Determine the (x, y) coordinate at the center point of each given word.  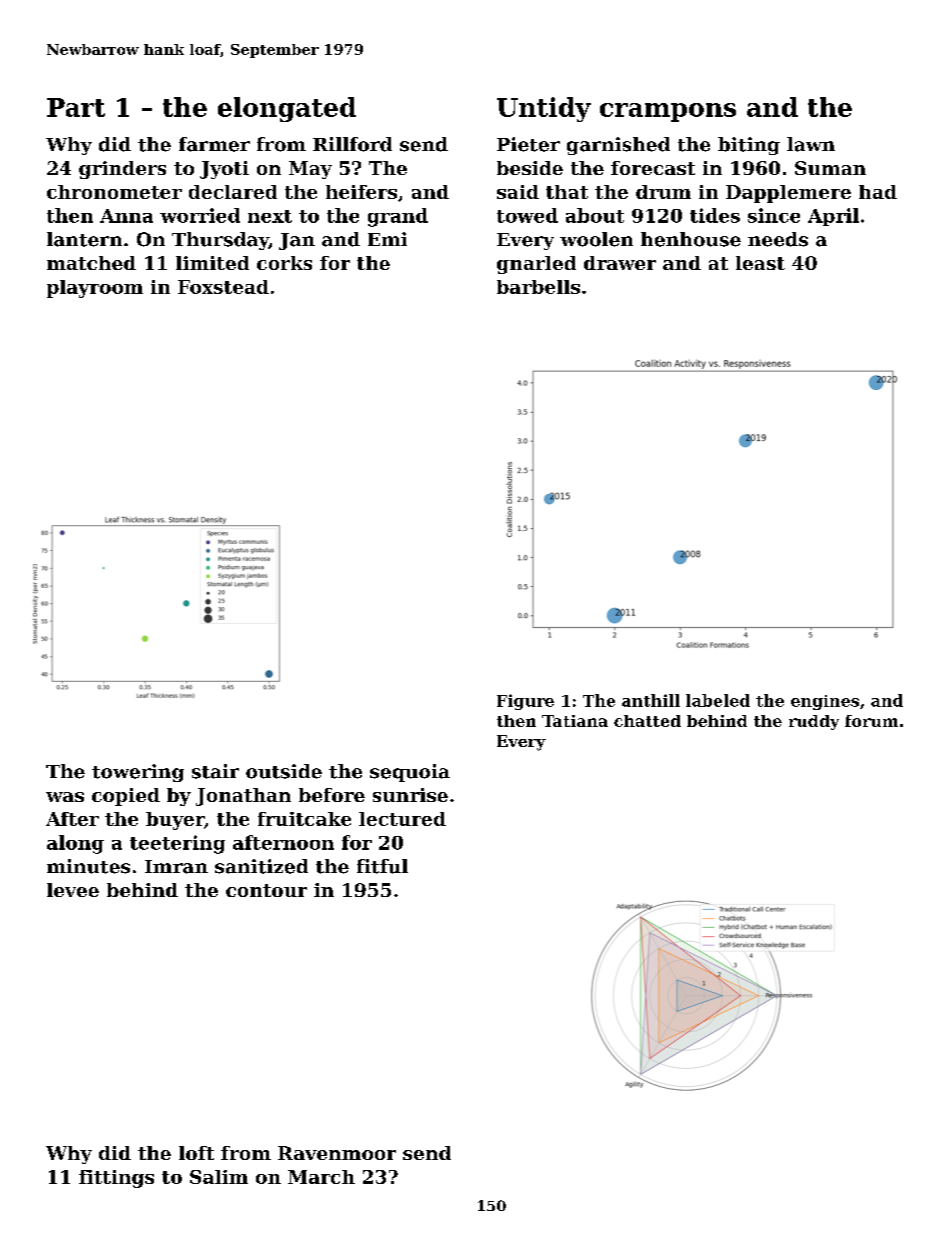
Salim (219, 1177)
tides (715, 215)
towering (138, 773)
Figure (525, 702)
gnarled (536, 265)
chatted (647, 721)
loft (196, 1153)
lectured (402, 819)
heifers (361, 192)
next (270, 216)
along (75, 844)
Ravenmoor (337, 1153)
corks (284, 263)
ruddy (814, 722)
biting (749, 146)
